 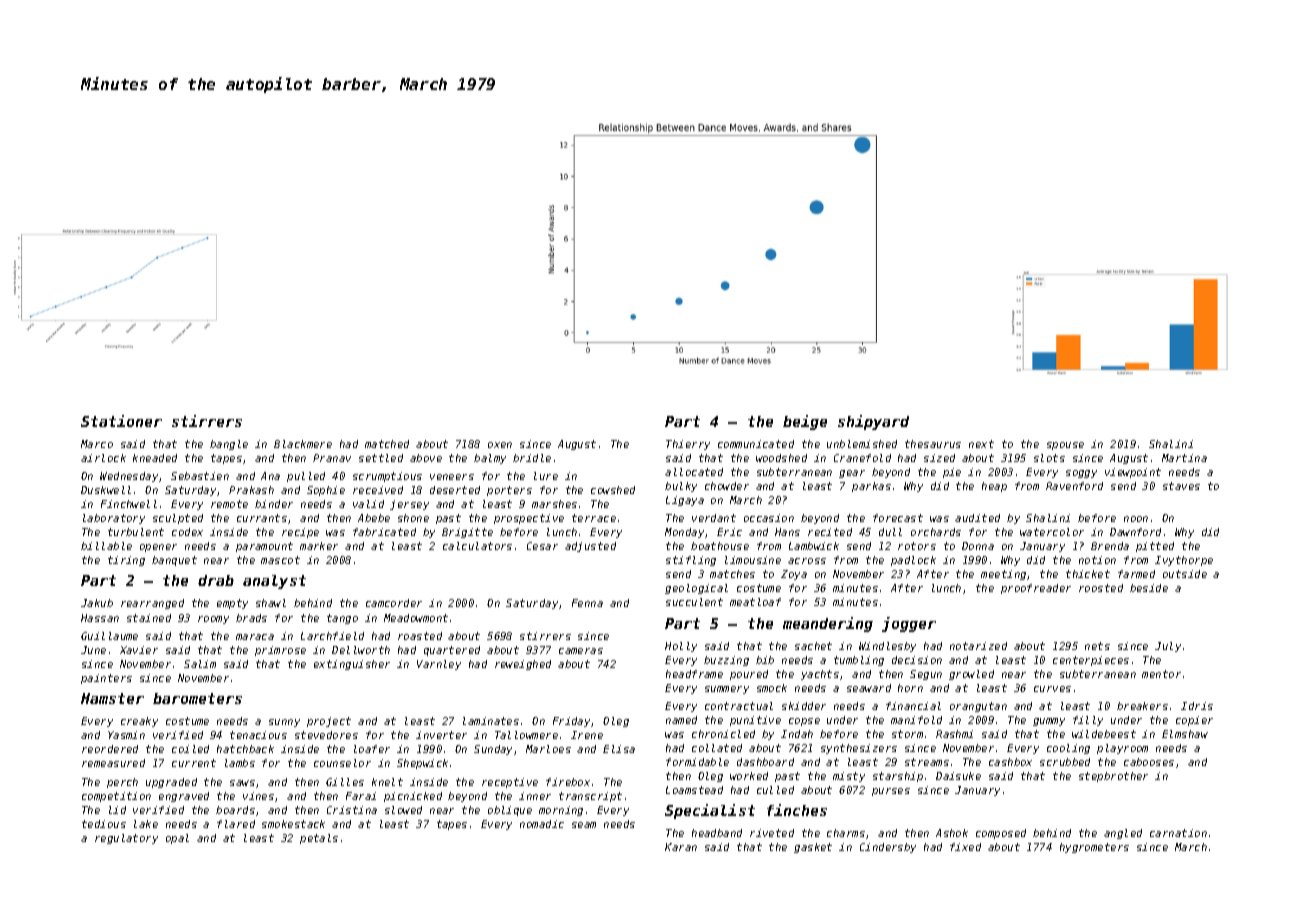 I want to click on Abebe, so click(x=374, y=518).
